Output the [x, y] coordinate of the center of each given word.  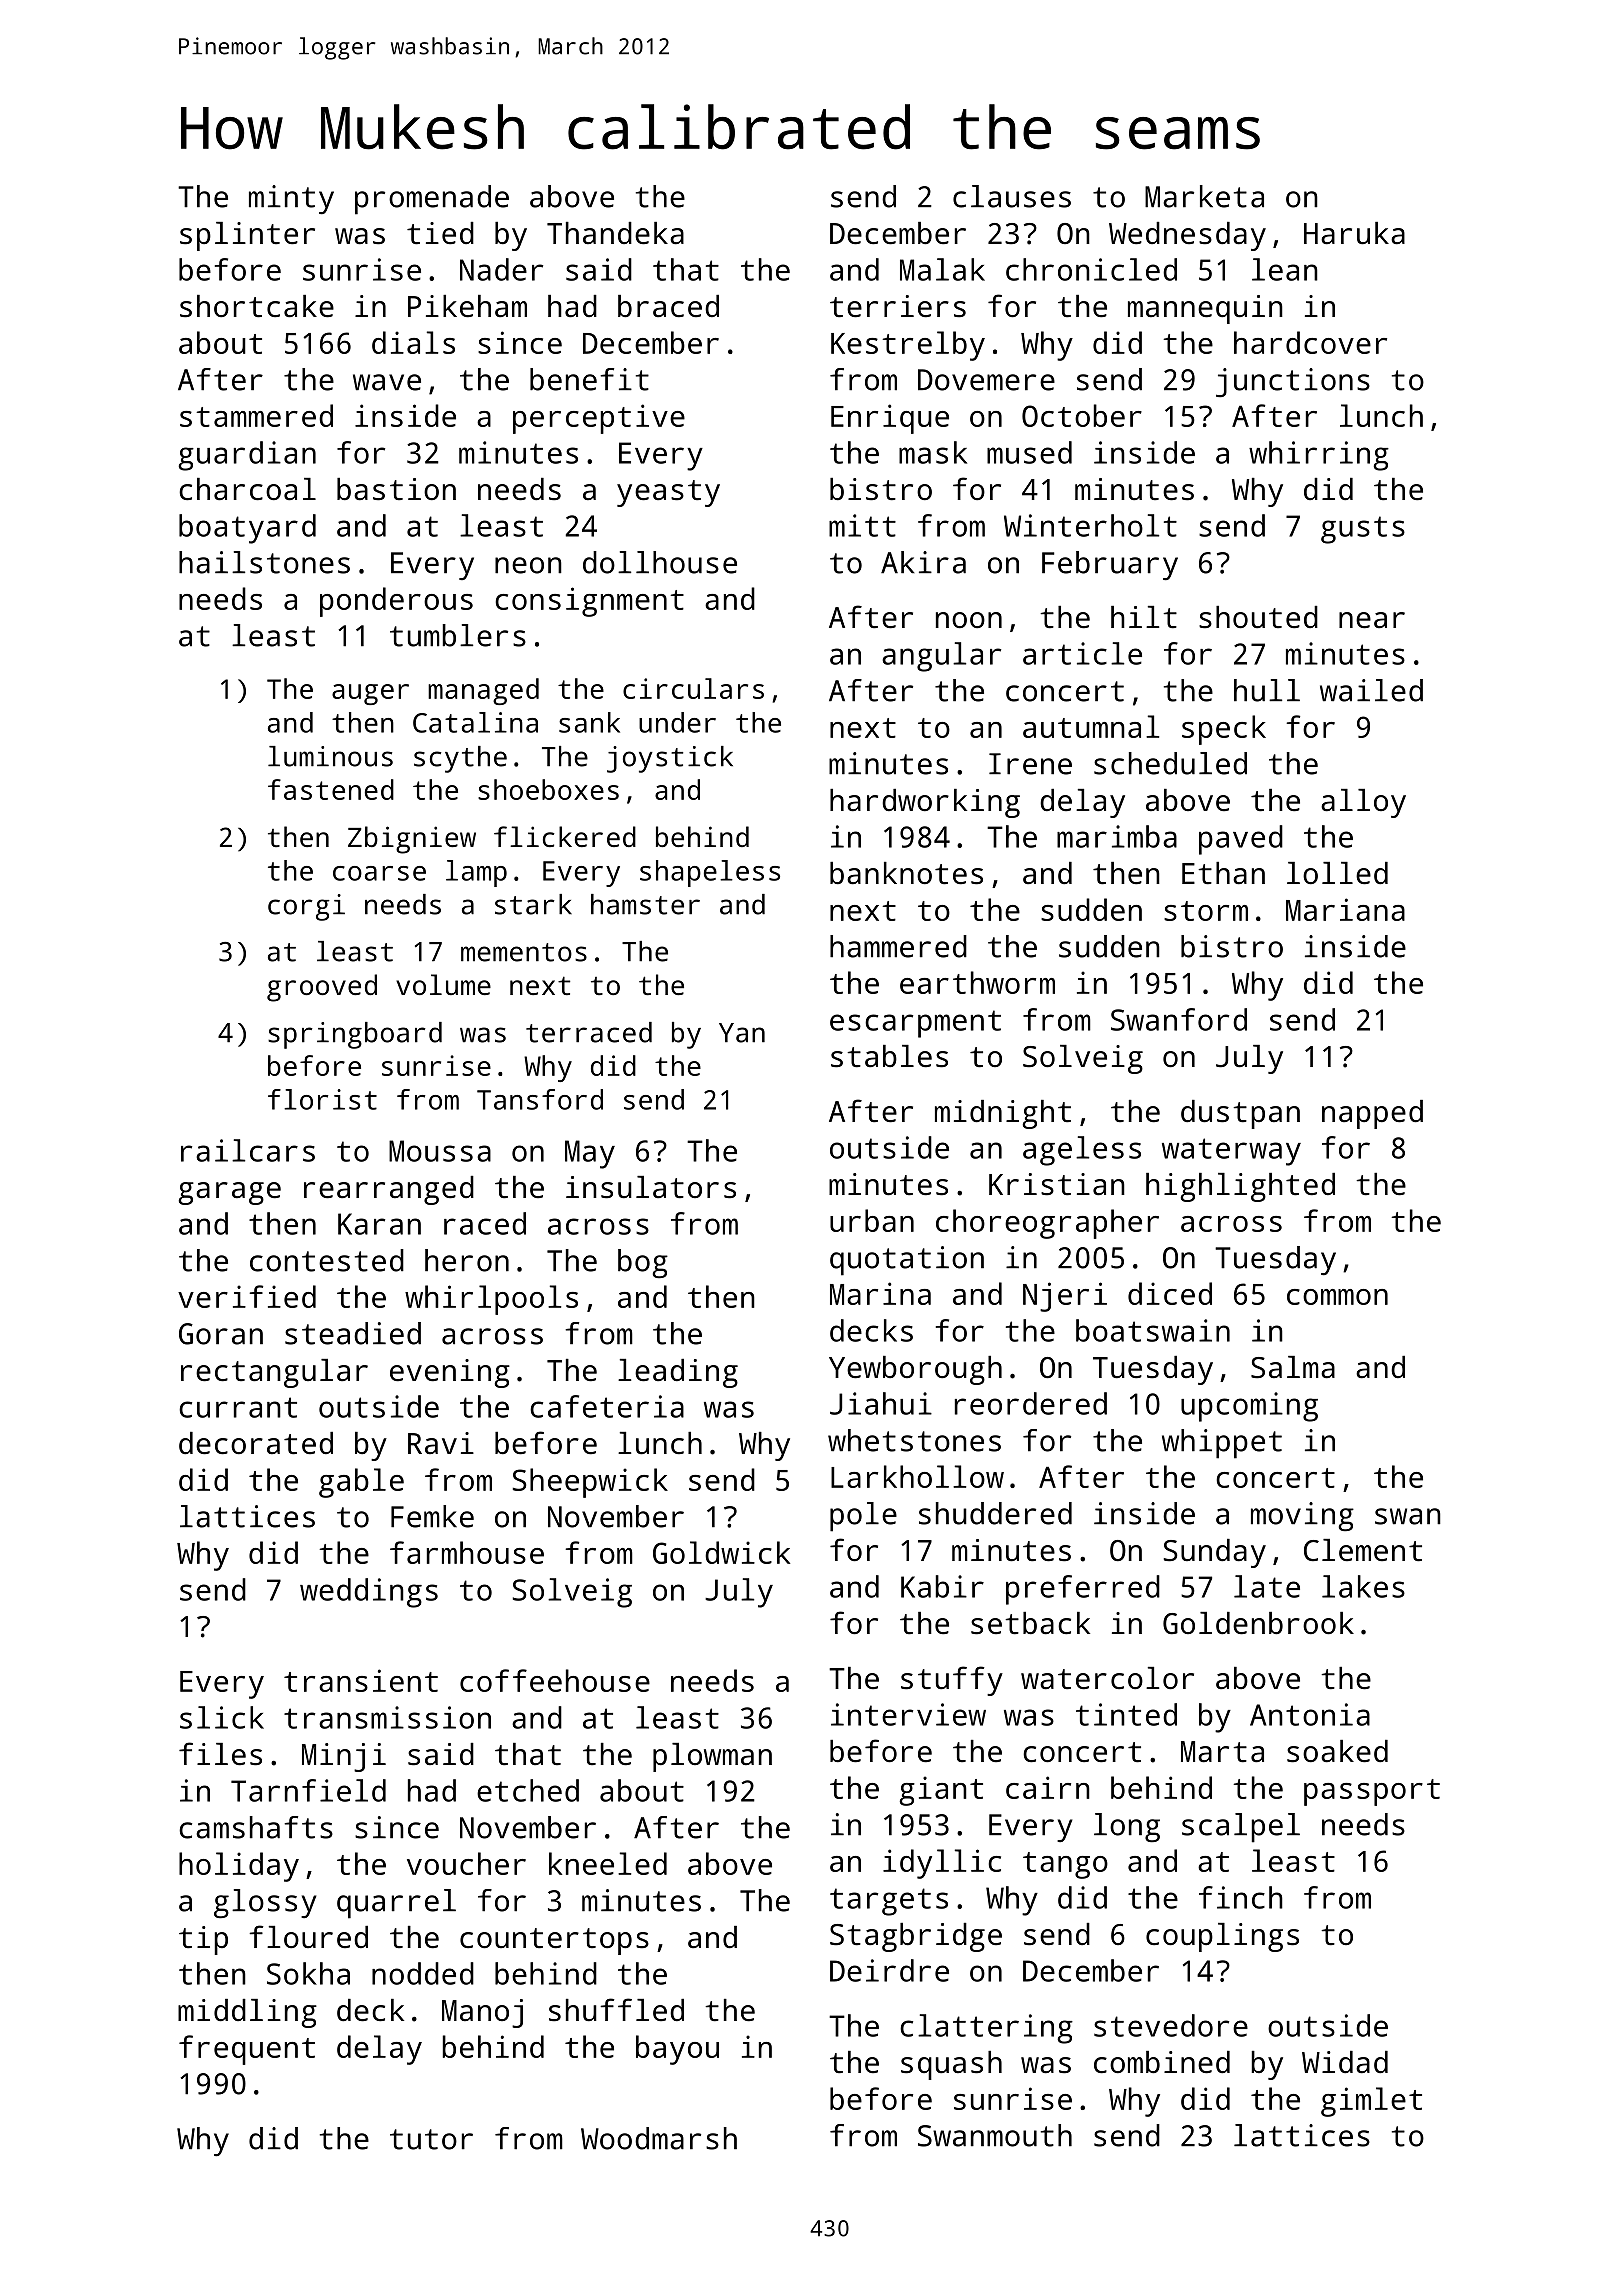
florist [322, 1099]
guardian [247, 456]
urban [872, 1220]
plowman [712, 1757]
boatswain [1153, 1330]
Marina [880, 1293]
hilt [1144, 617]
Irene [1030, 764]
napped [1372, 1114]
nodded [423, 1973]
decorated [256, 1443]
